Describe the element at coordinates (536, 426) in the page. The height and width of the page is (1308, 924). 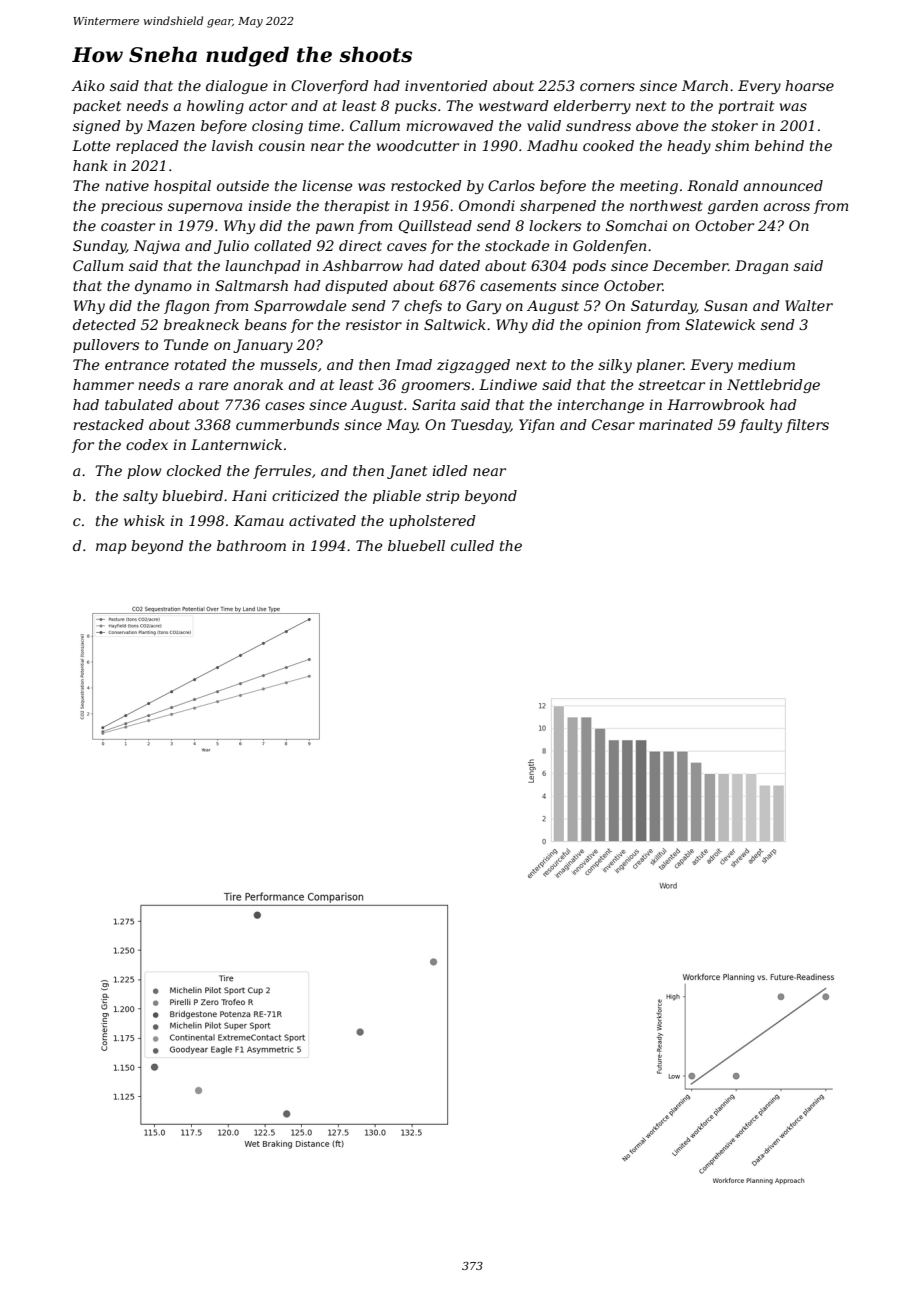
I see `Yifan` at that location.
